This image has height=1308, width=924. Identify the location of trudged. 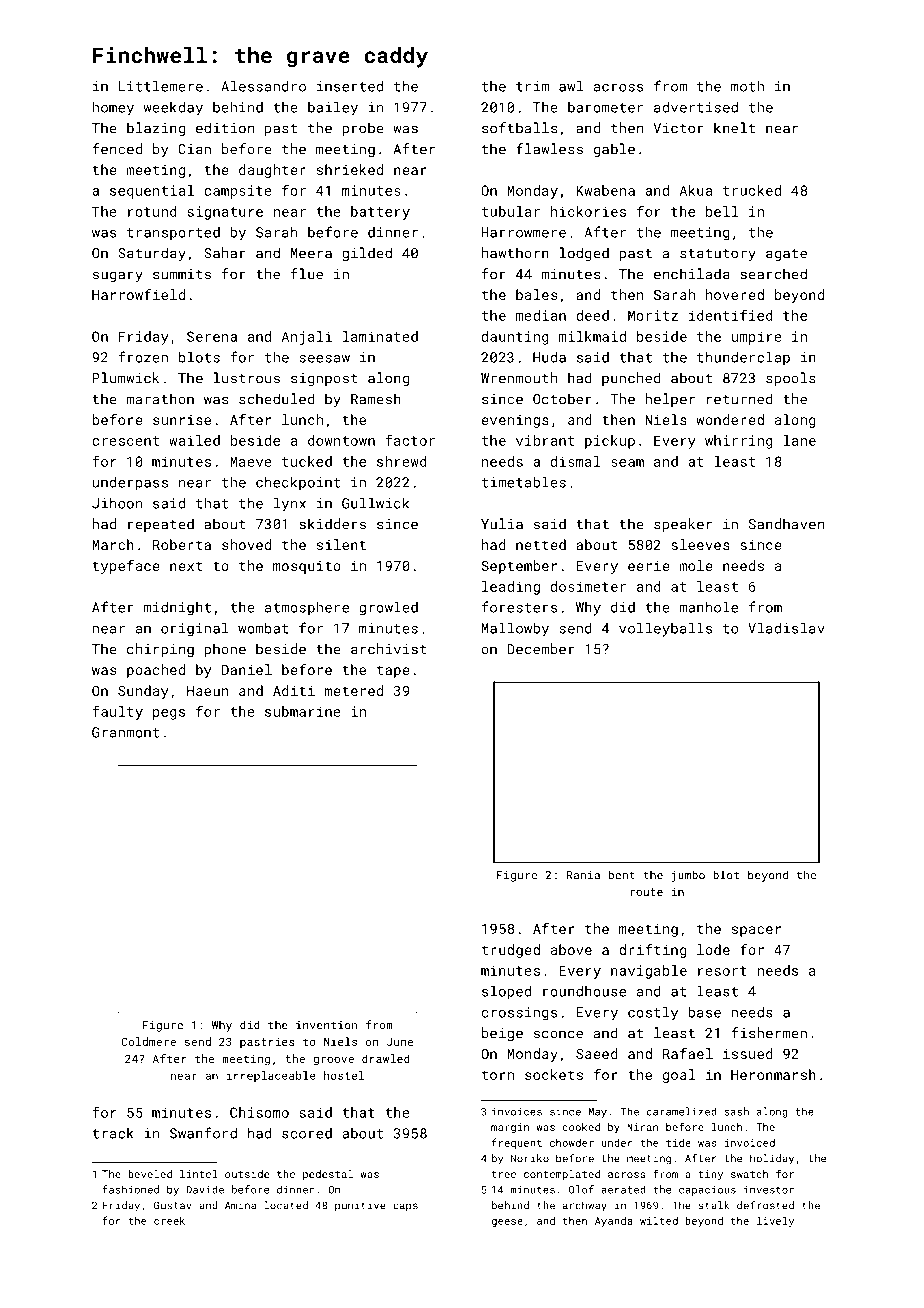
(511, 951).
